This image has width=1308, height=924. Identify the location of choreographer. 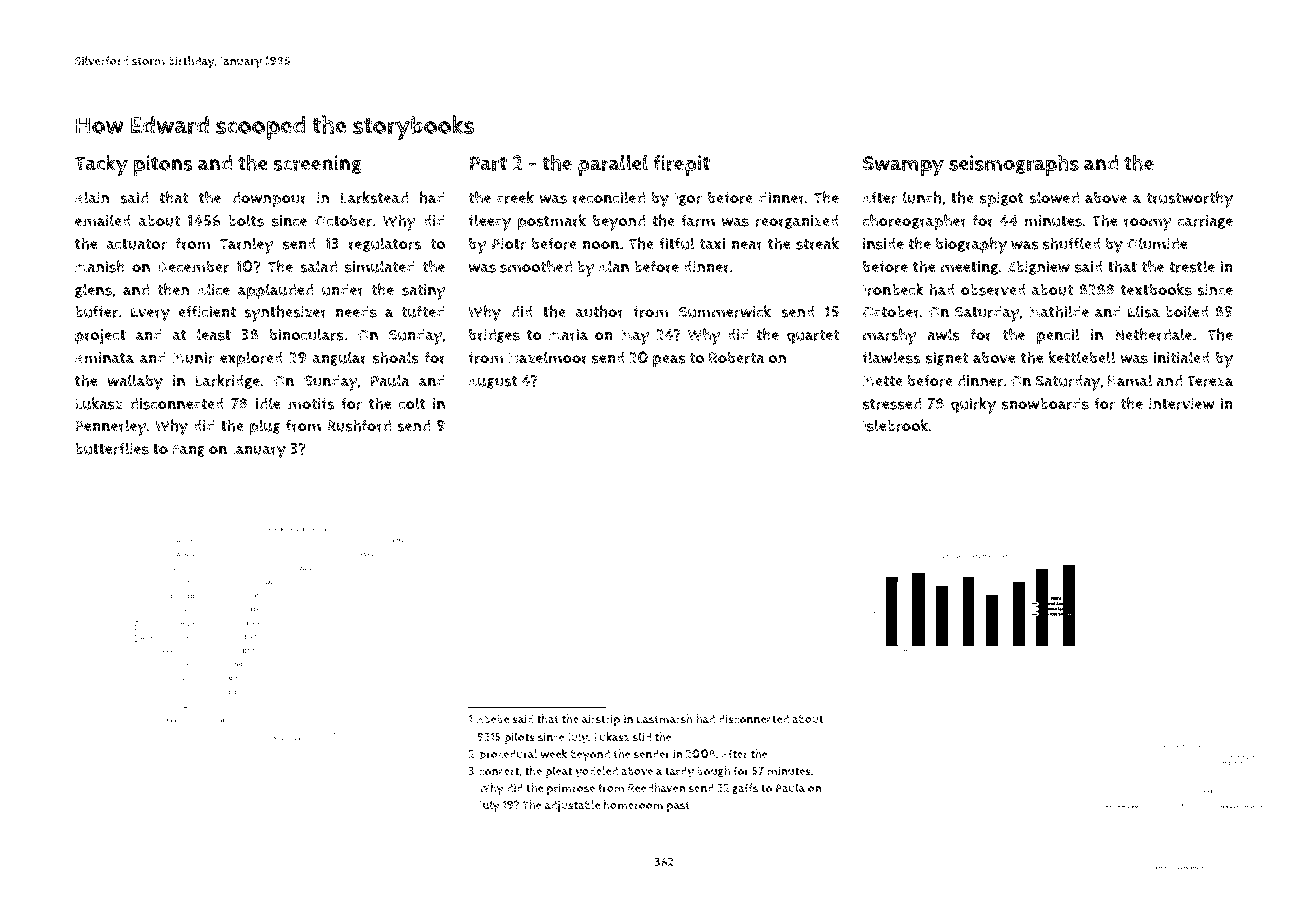
(915, 222).
